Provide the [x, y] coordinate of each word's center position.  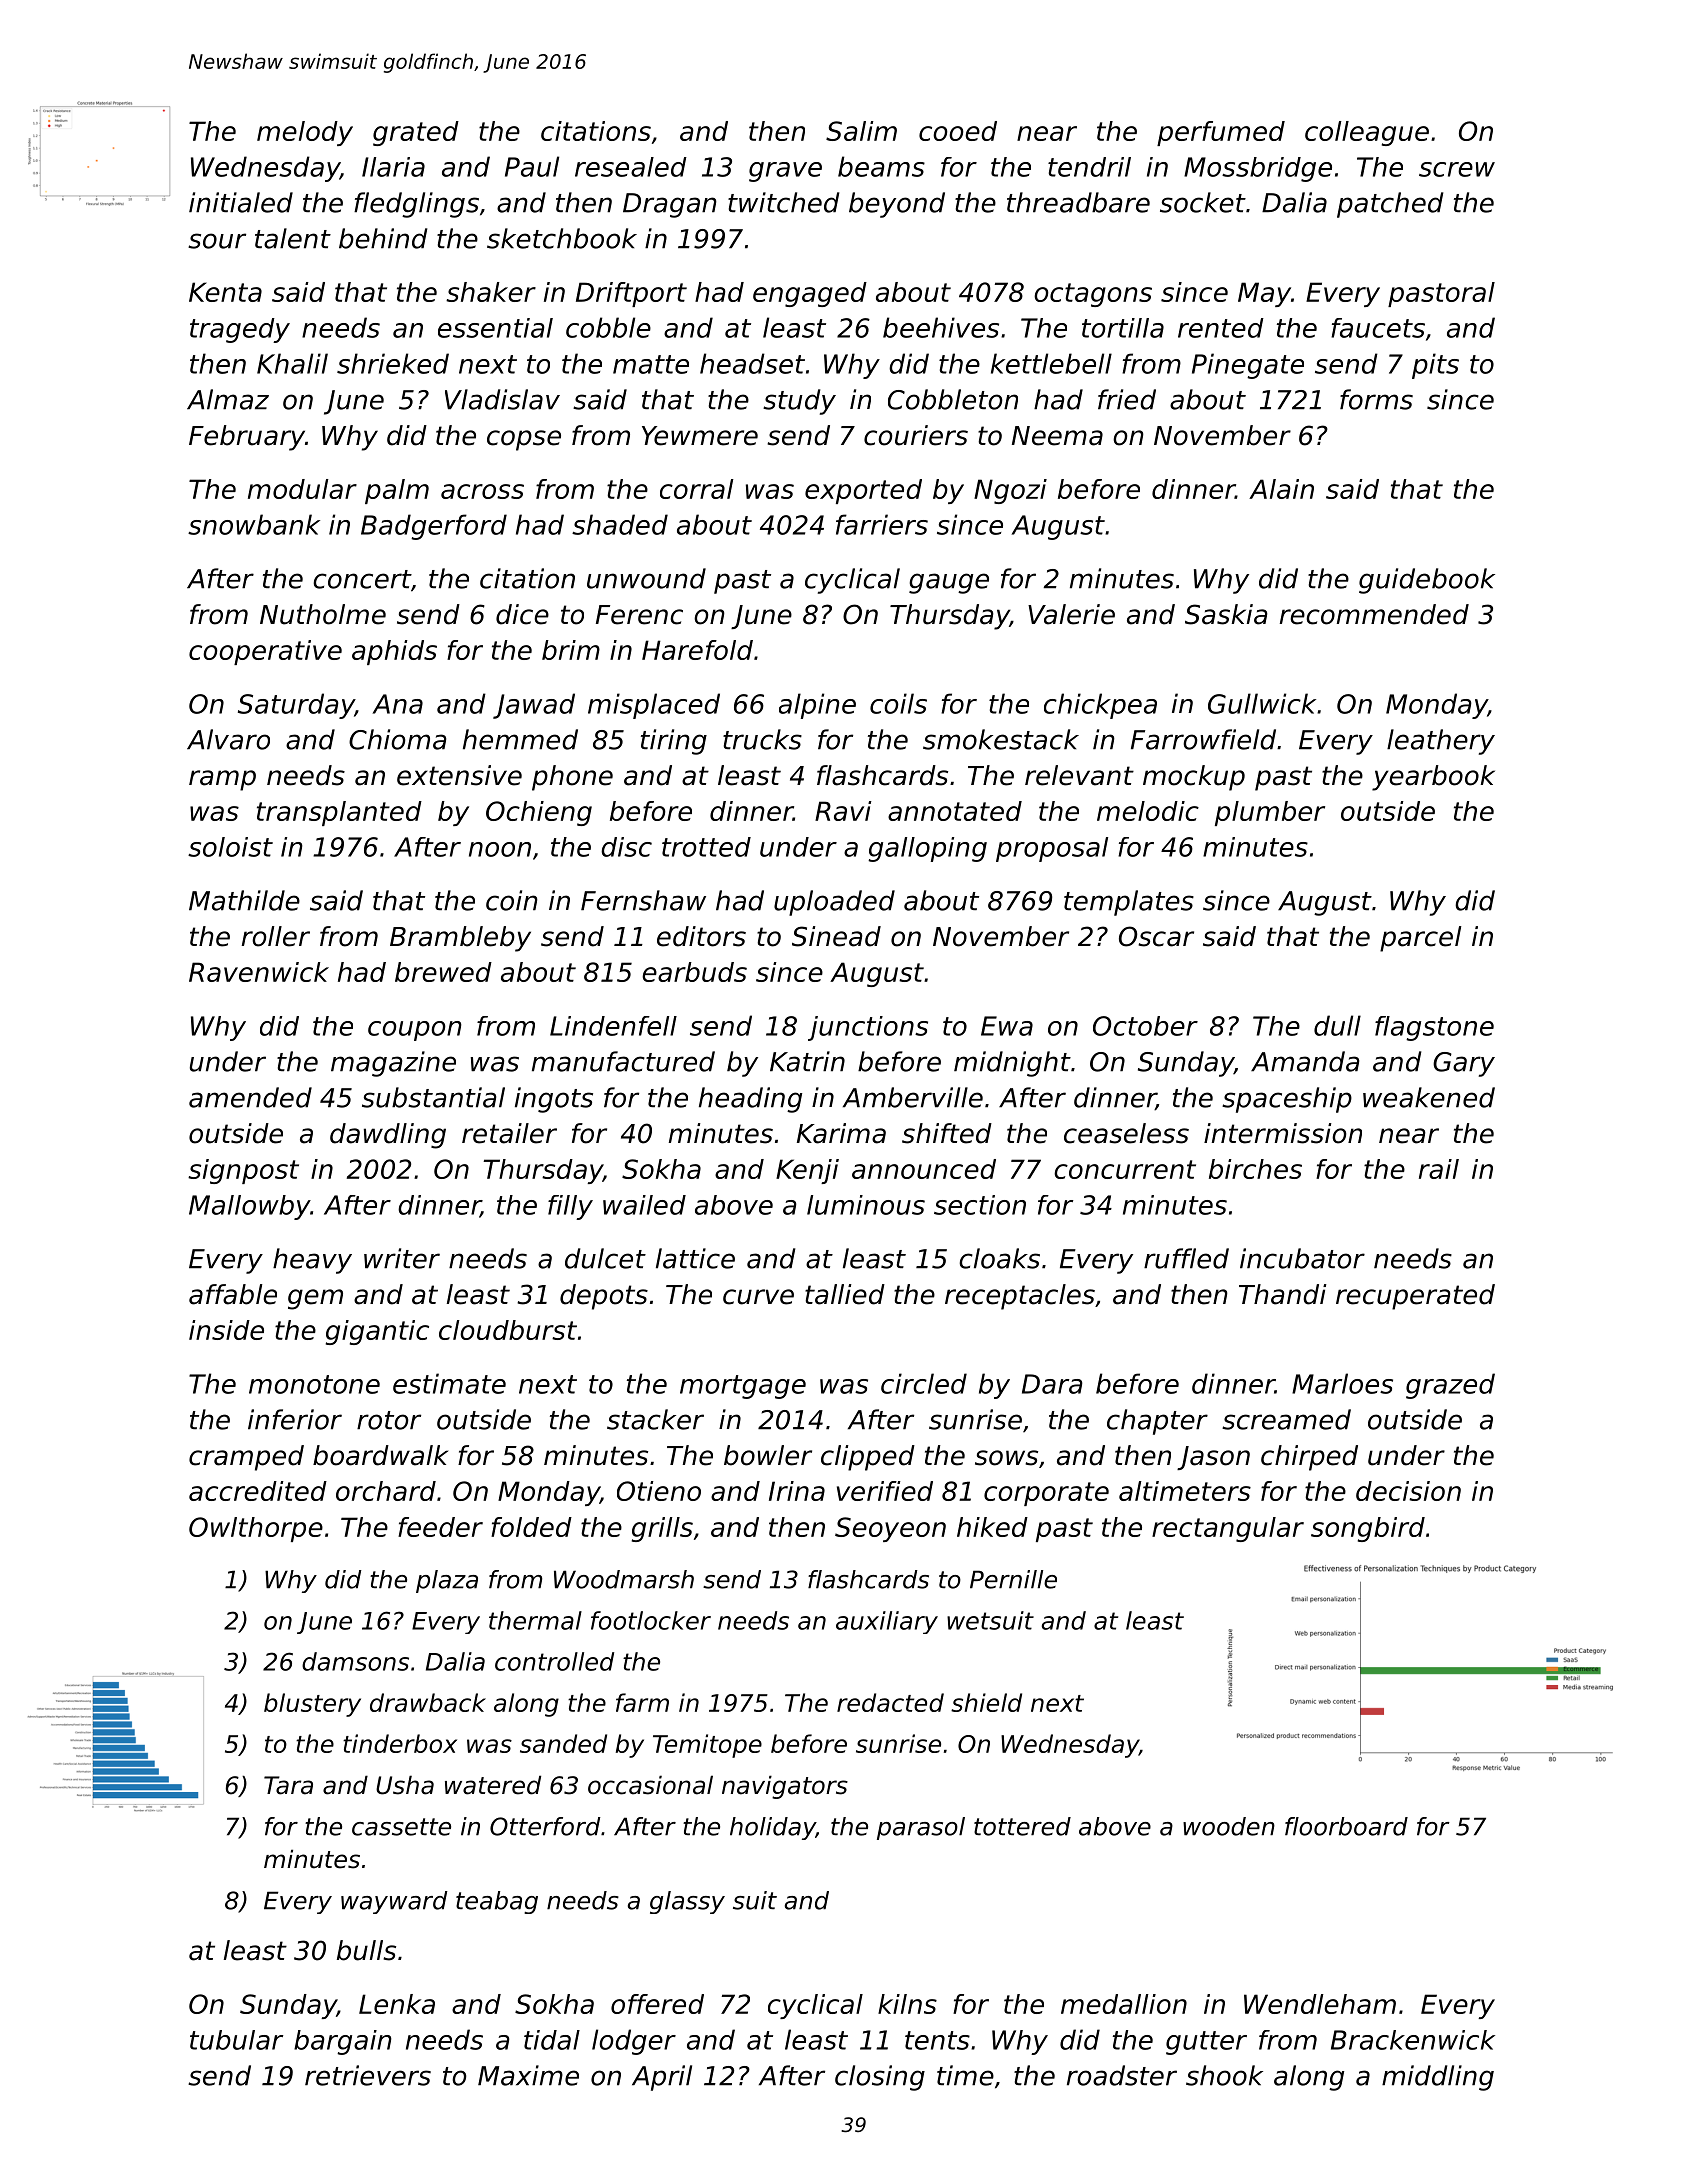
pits [1435, 366]
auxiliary [887, 1622]
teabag [497, 1902]
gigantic [377, 1332]
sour [217, 241]
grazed [1450, 1386]
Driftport [631, 294]
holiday [773, 1828]
